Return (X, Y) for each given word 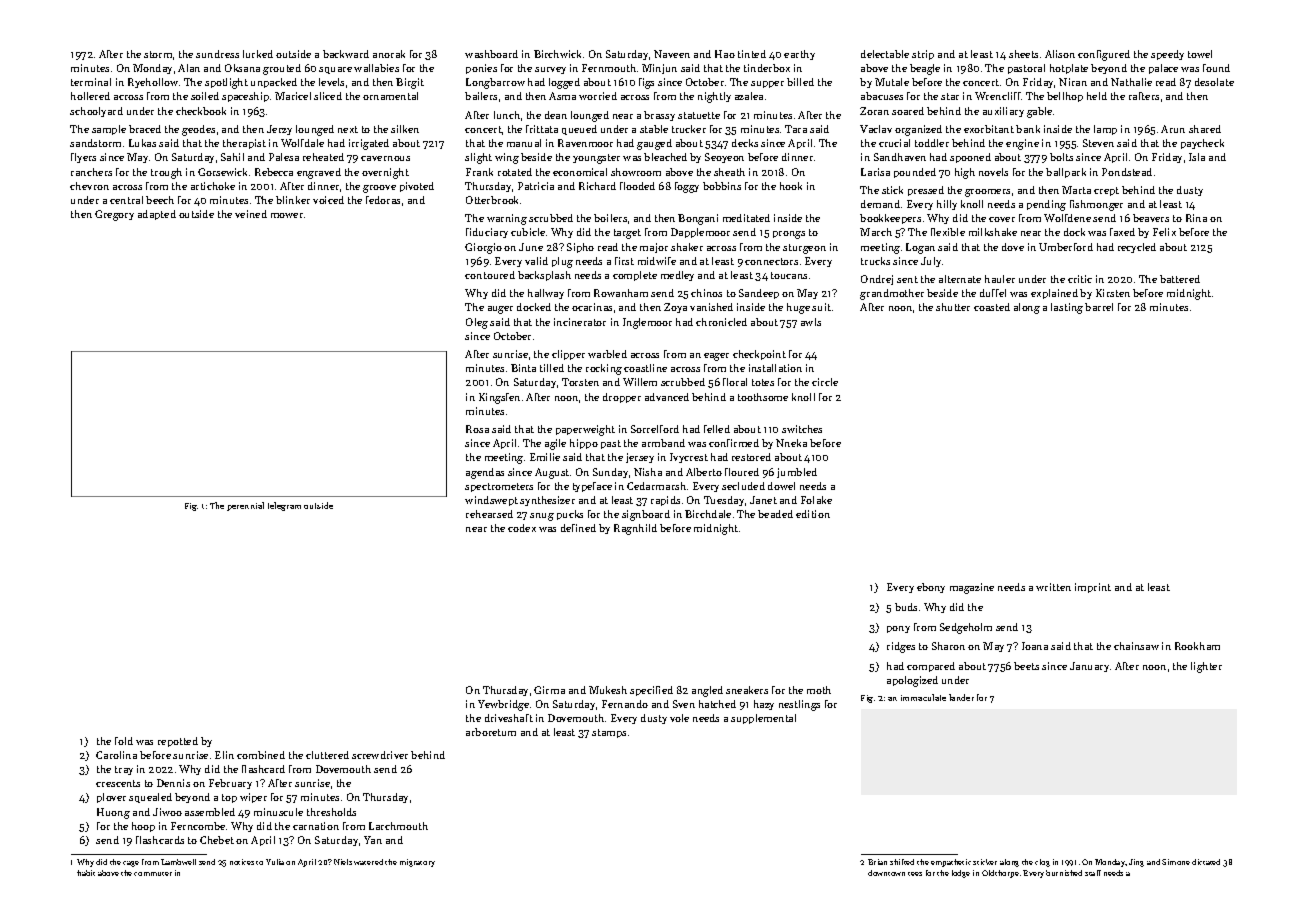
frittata (542, 129)
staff (1093, 873)
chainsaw (1136, 646)
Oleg (477, 323)
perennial (245, 506)
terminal (91, 82)
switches (802, 429)
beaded (775, 514)
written (1053, 587)
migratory (417, 863)
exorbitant (989, 129)
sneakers (747, 690)
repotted (178, 742)
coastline (645, 368)
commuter (153, 874)
